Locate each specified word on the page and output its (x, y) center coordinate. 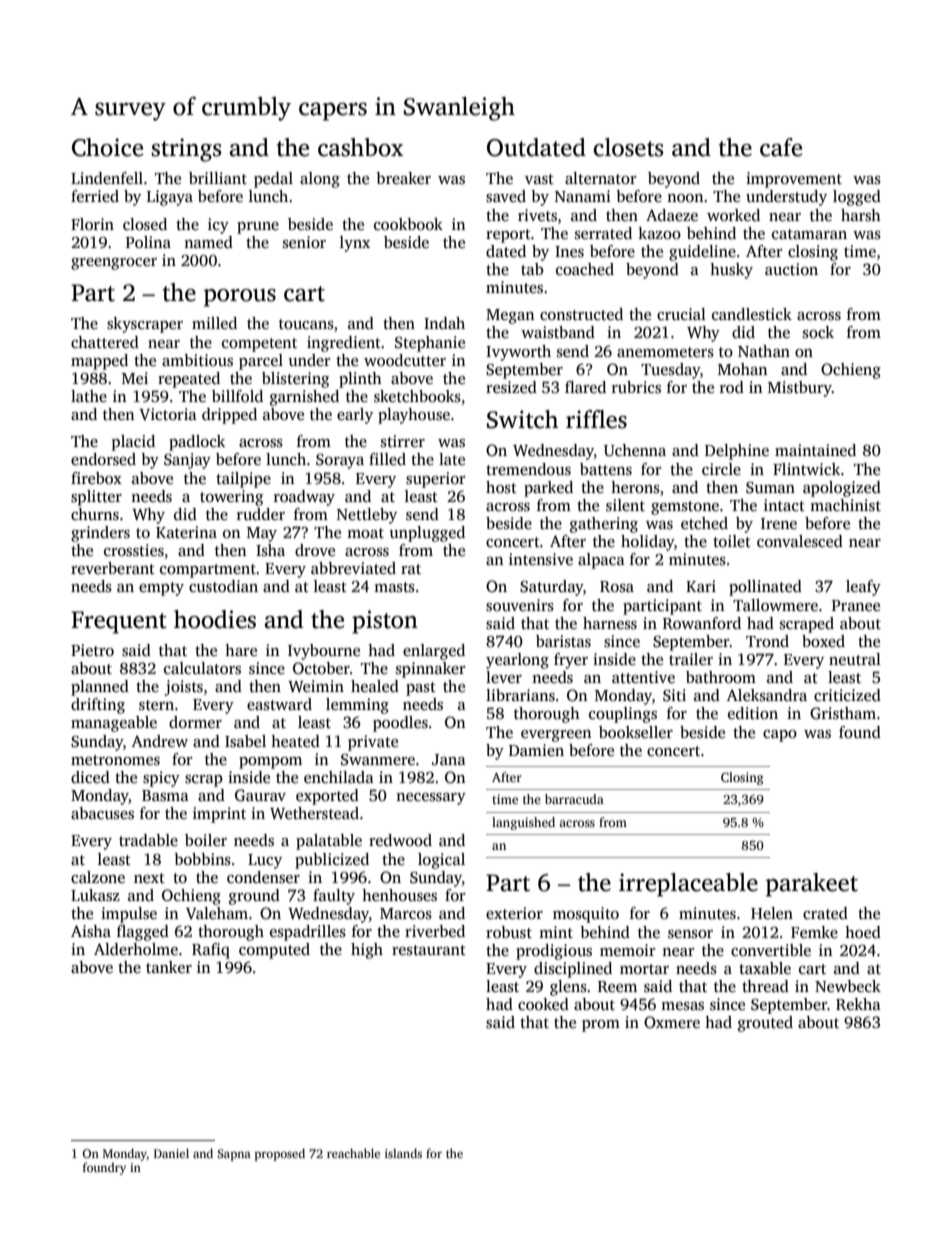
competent (259, 345)
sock (818, 332)
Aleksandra (766, 695)
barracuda (574, 799)
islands (403, 1153)
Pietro (92, 650)
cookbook (408, 224)
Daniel (171, 1153)
